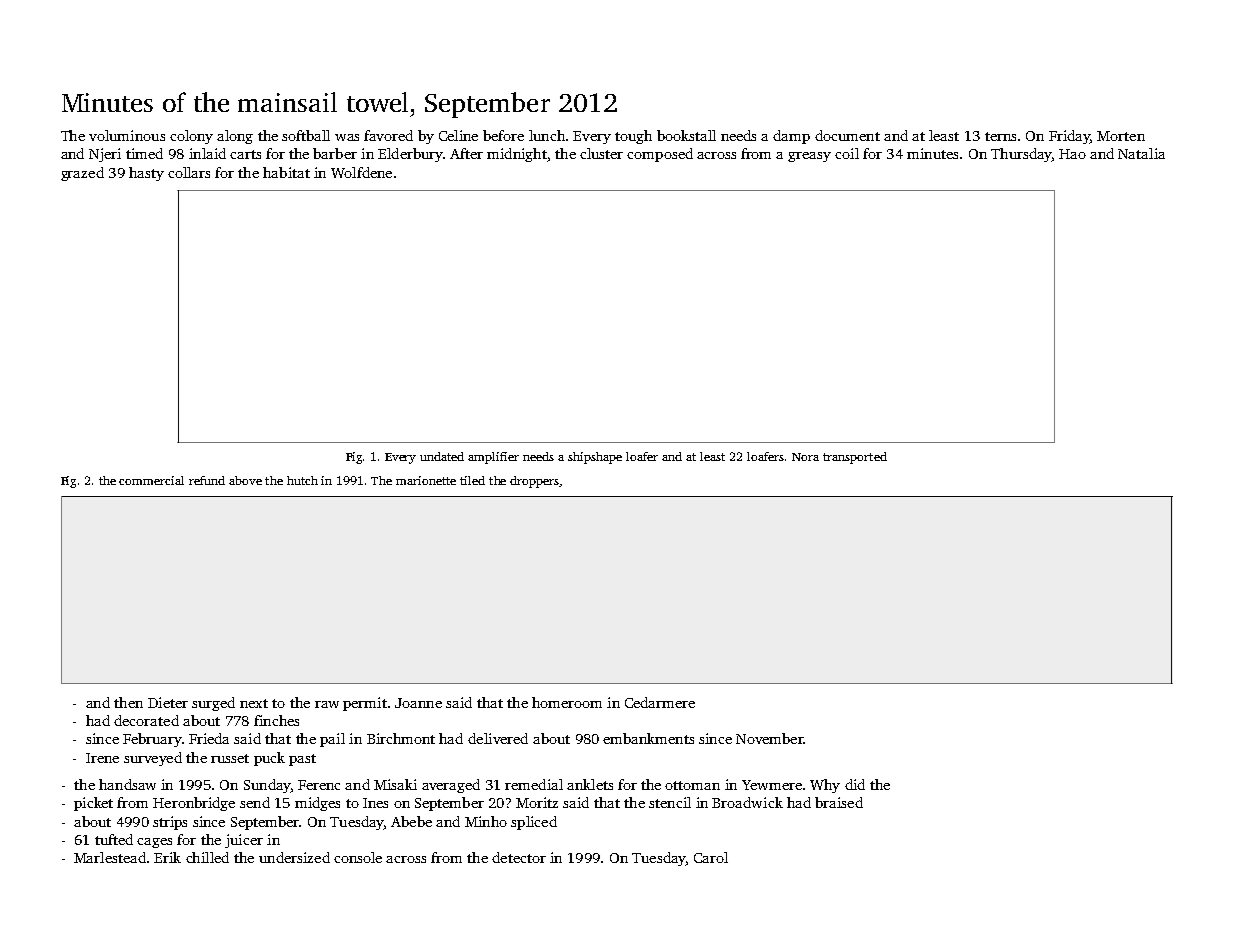 The image size is (1233, 952). What do you see at coordinates (1141, 153) in the page?
I see `Natalia` at bounding box center [1141, 153].
